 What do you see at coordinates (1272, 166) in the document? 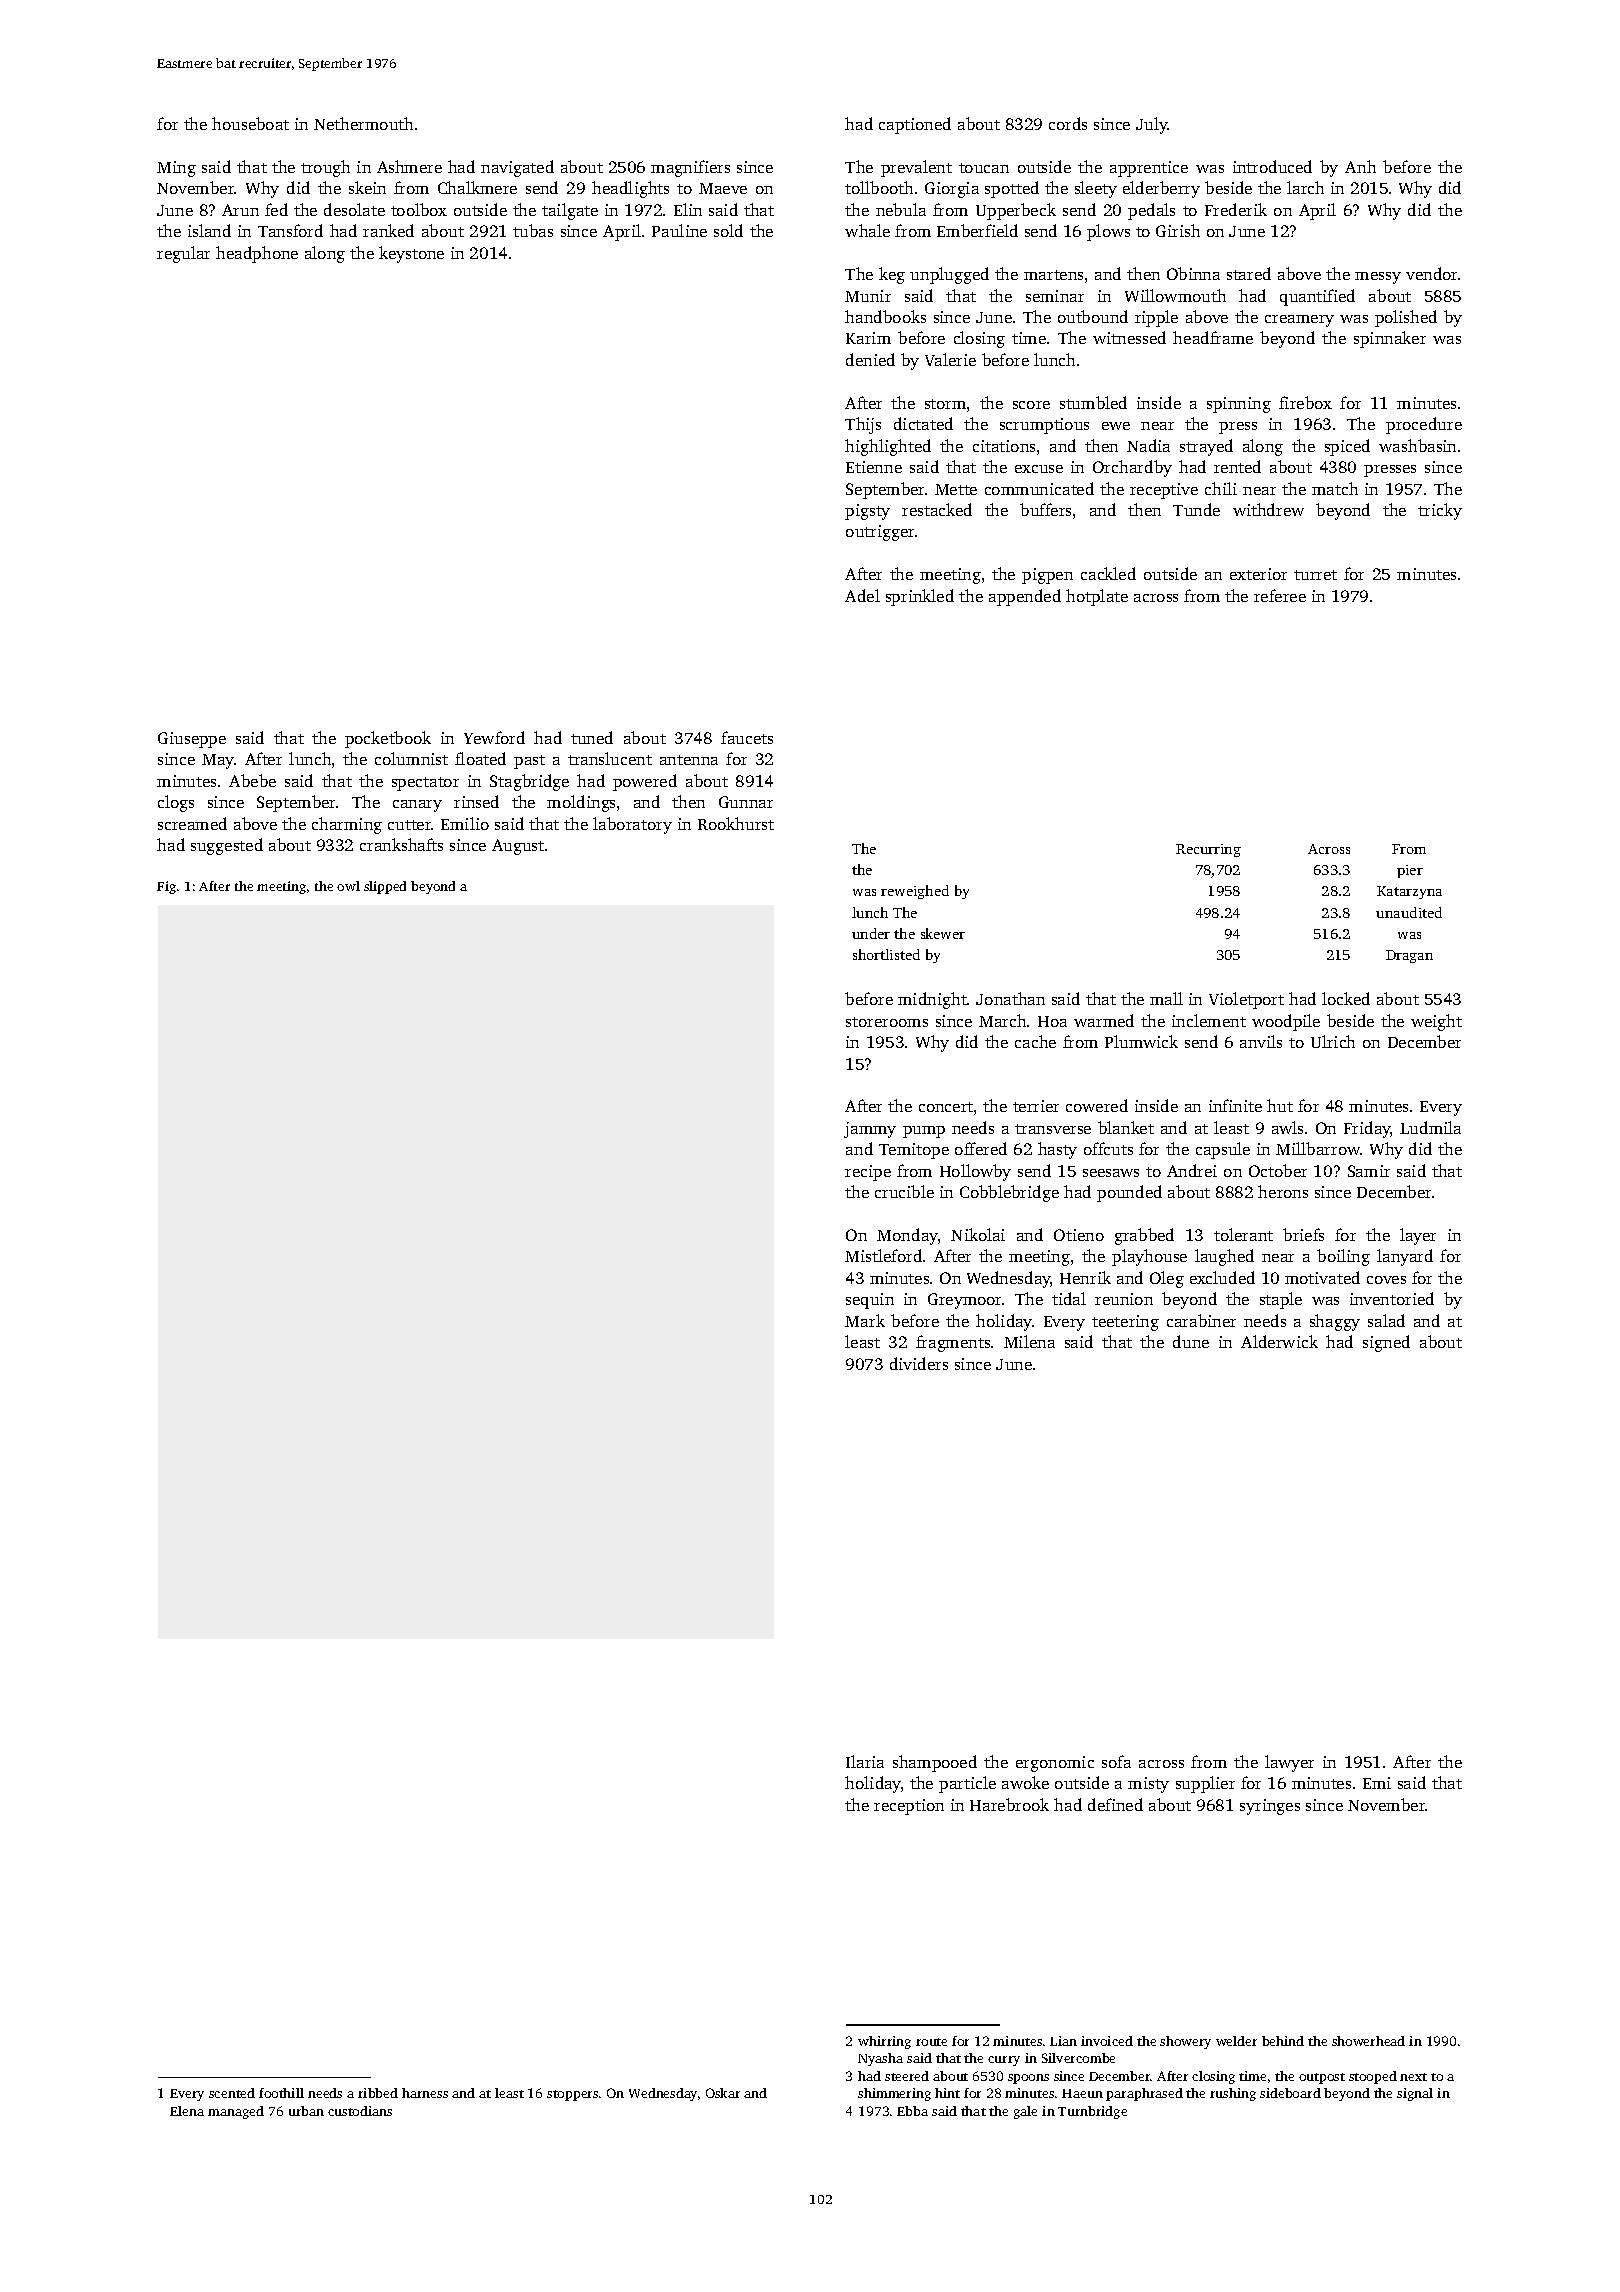
I see `introduced` at bounding box center [1272, 166].
